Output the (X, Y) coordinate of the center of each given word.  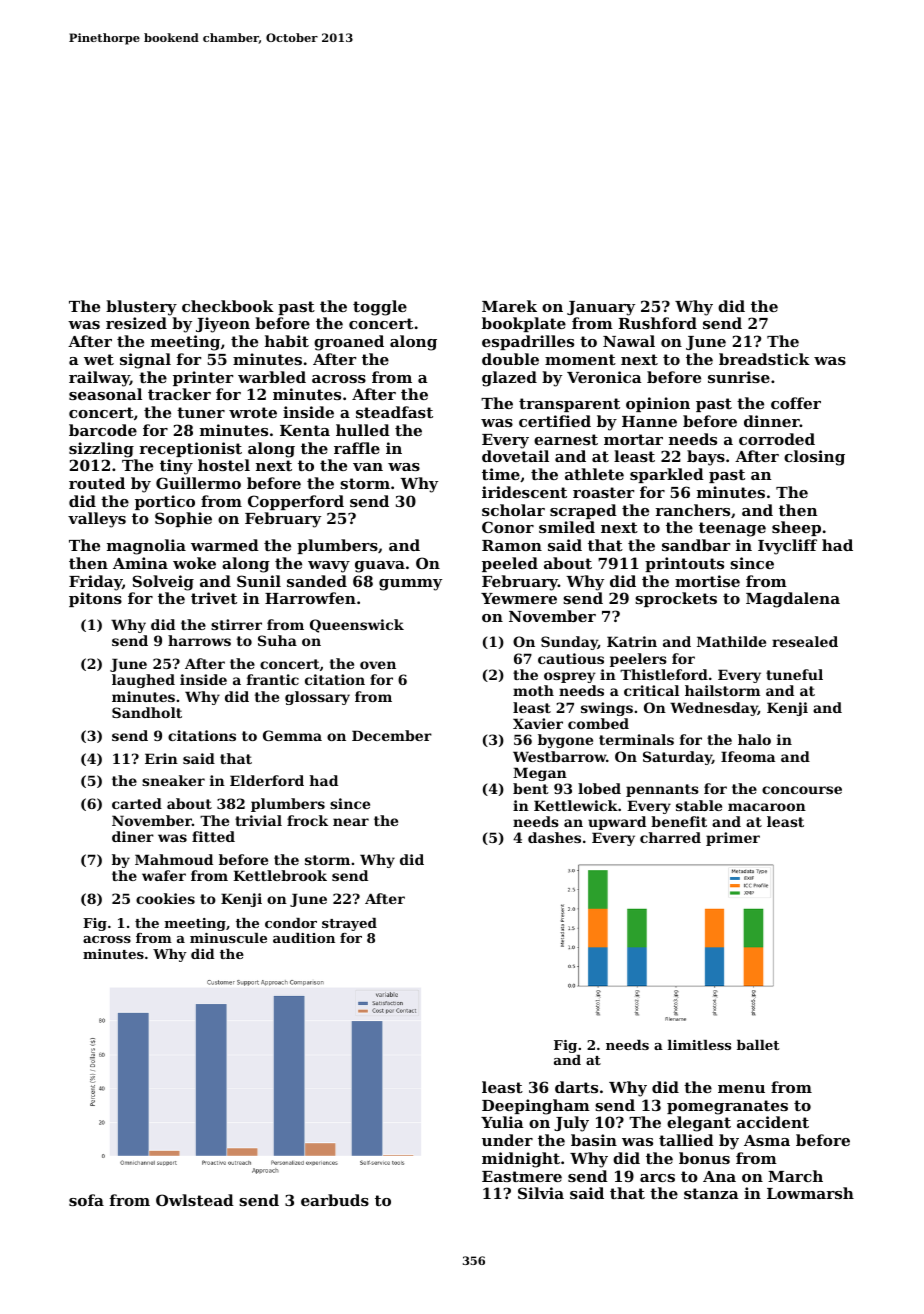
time (501, 474)
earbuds (335, 1200)
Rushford (657, 323)
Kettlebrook (280, 875)
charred (670, 837)
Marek (509, 306)
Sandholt (147, 712)
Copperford (296, 502)
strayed (349, 924)
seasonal (105, 394)
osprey (570, 677)
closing (814, 458)
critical (651, 690)
